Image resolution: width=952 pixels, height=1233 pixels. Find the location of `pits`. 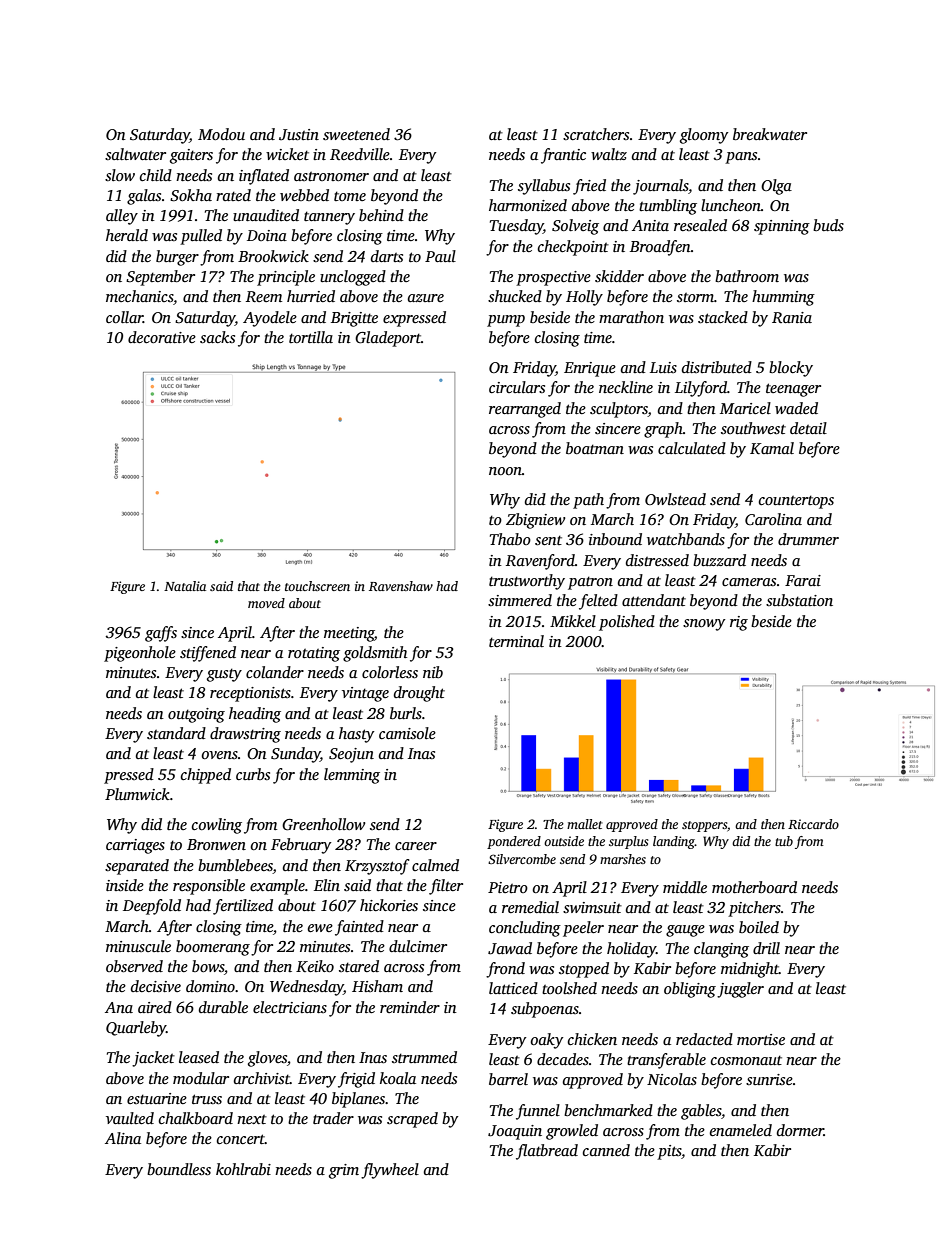

pits is located at coordinates (669, 1152).
